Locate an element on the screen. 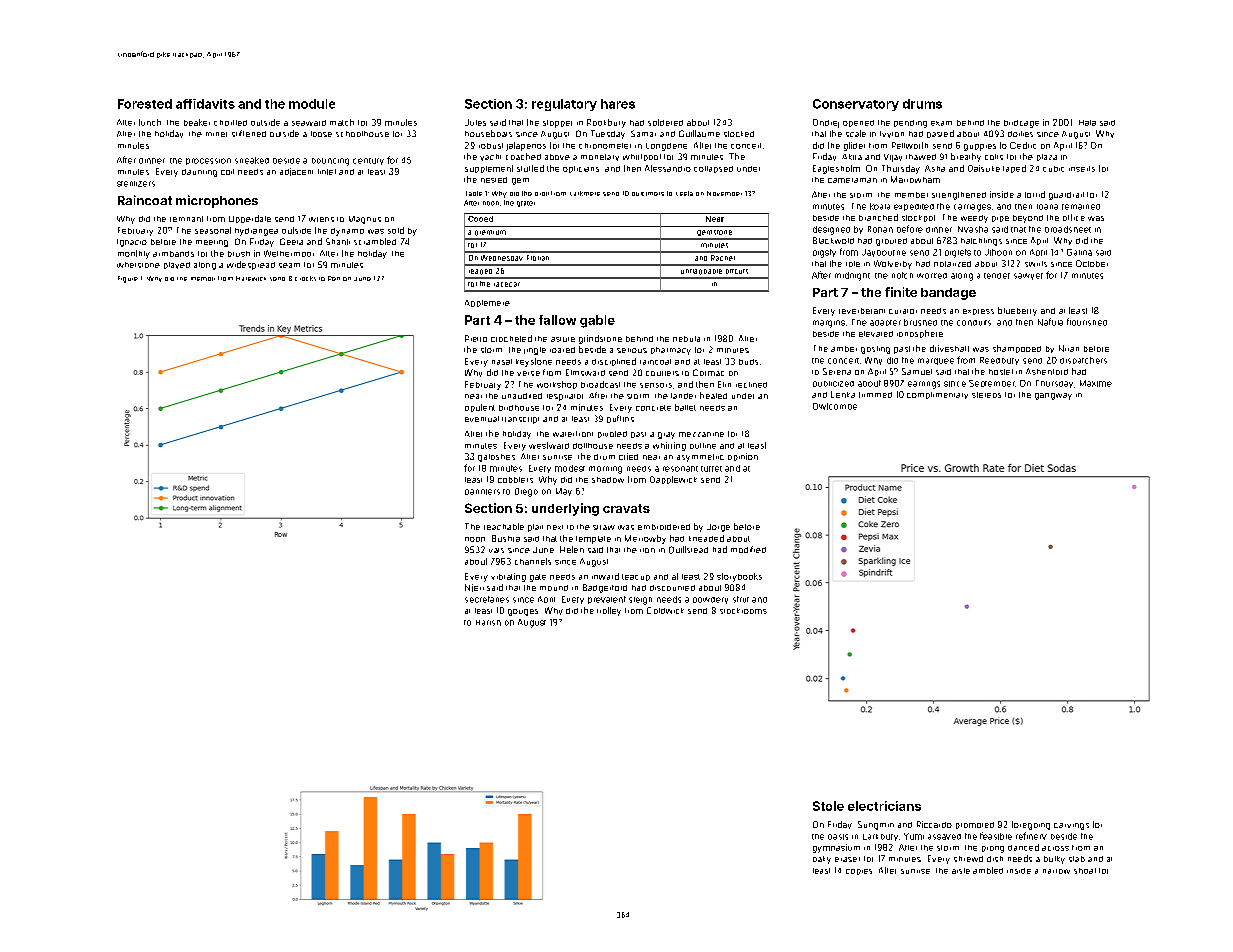 The image size is (1233, 952). Conservatory is located at coordinates (856, 105).
